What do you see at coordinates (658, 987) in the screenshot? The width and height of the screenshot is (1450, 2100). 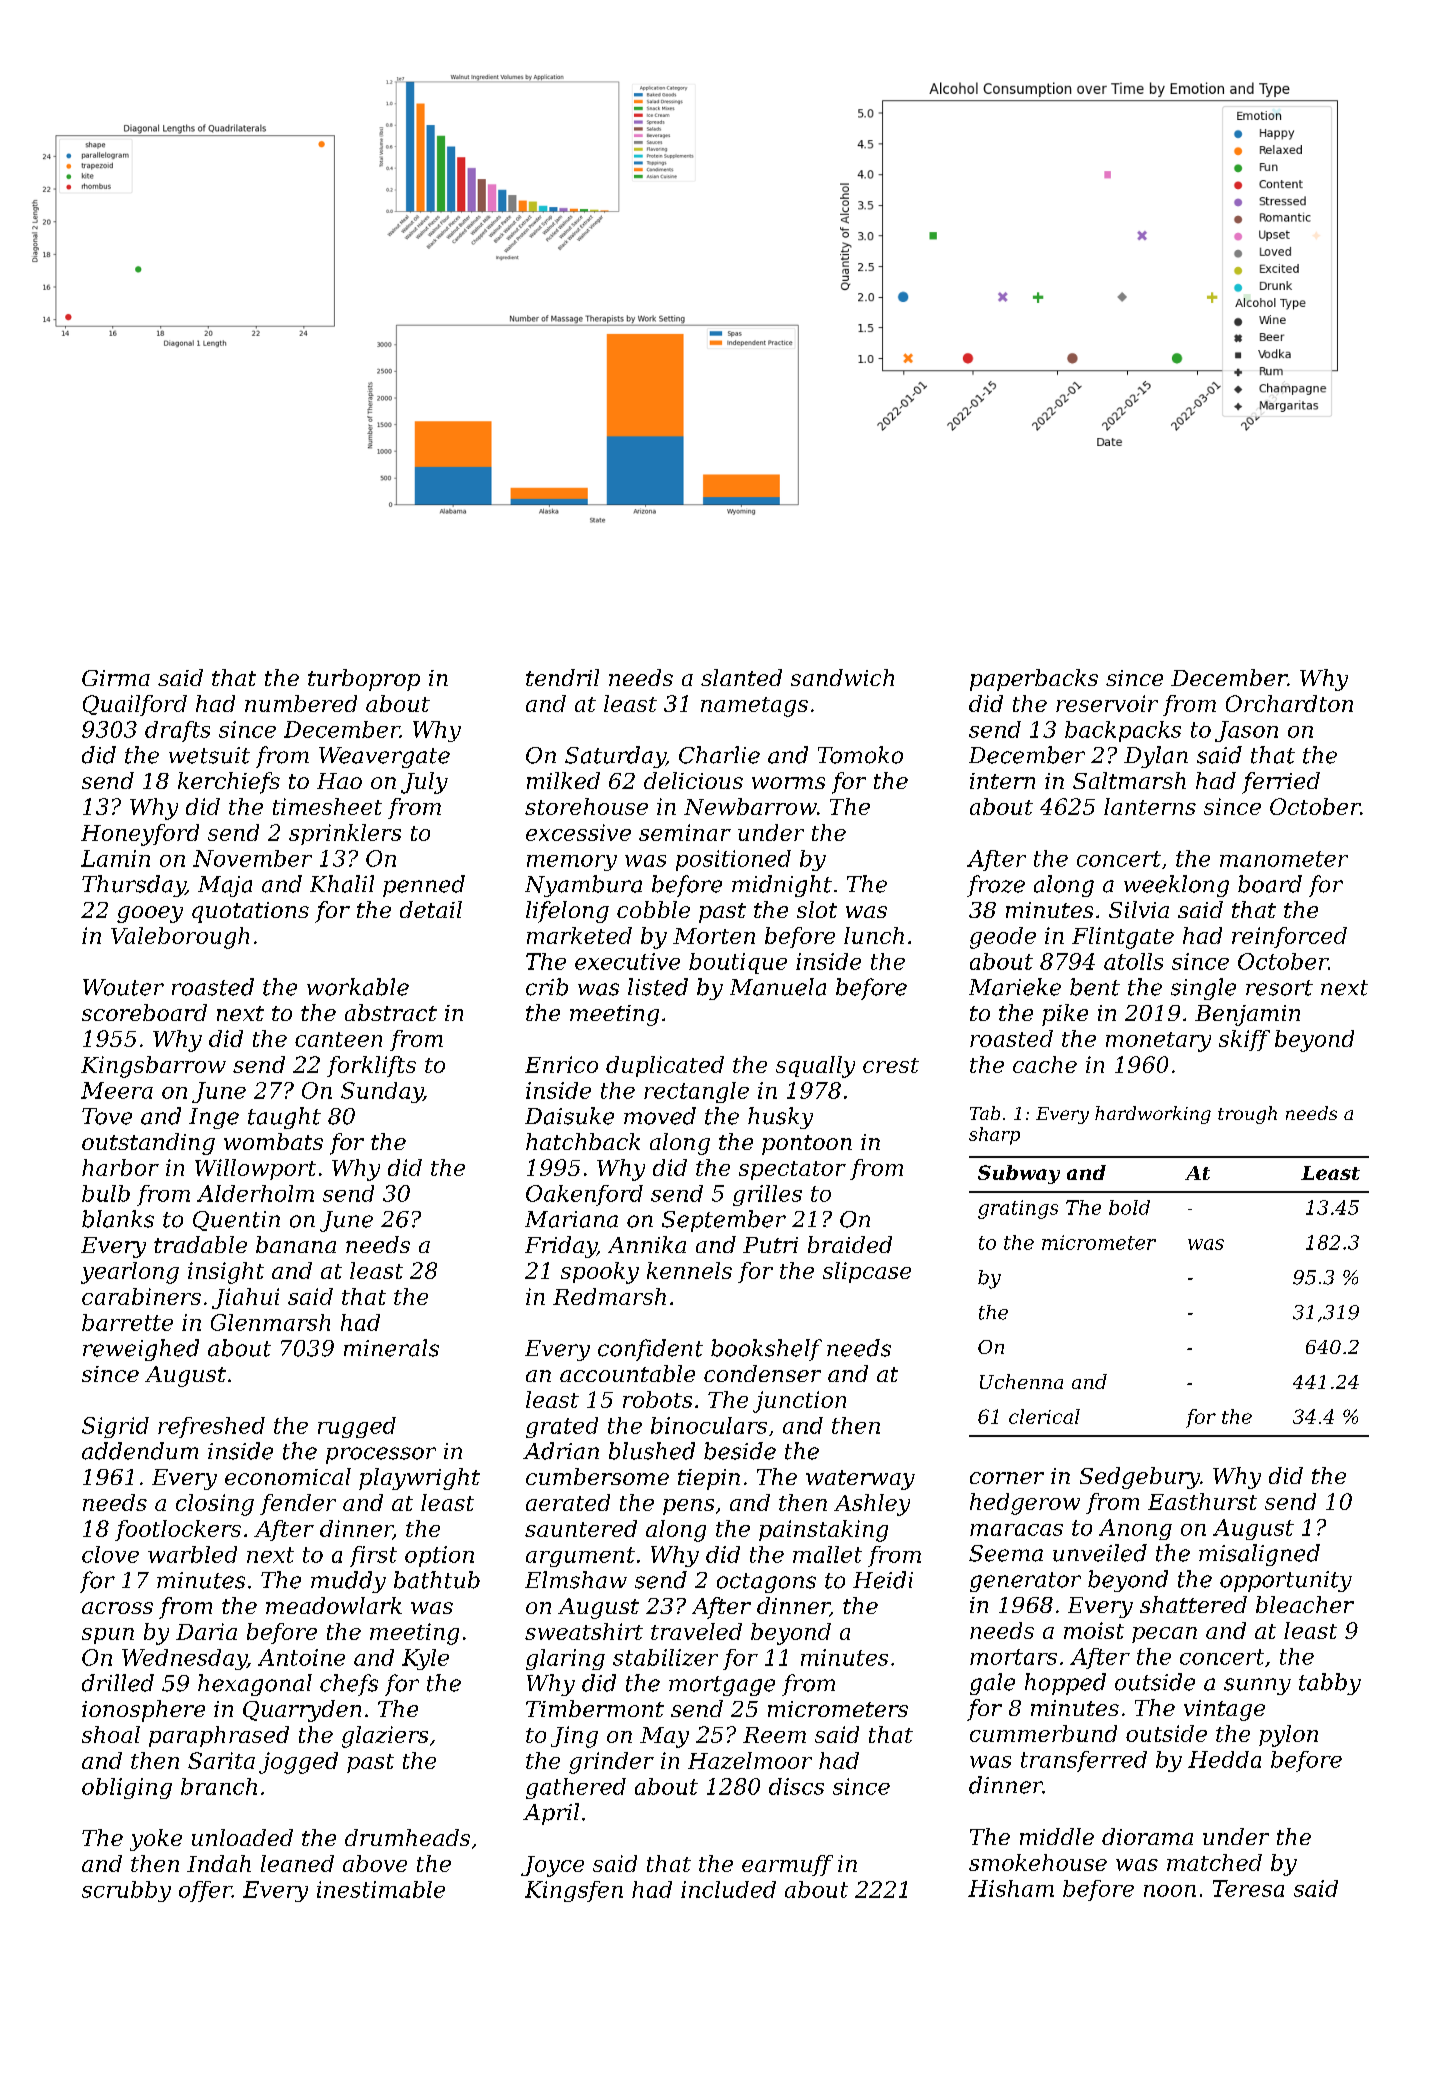 I see `listed` at bounding box center [658, 987].
